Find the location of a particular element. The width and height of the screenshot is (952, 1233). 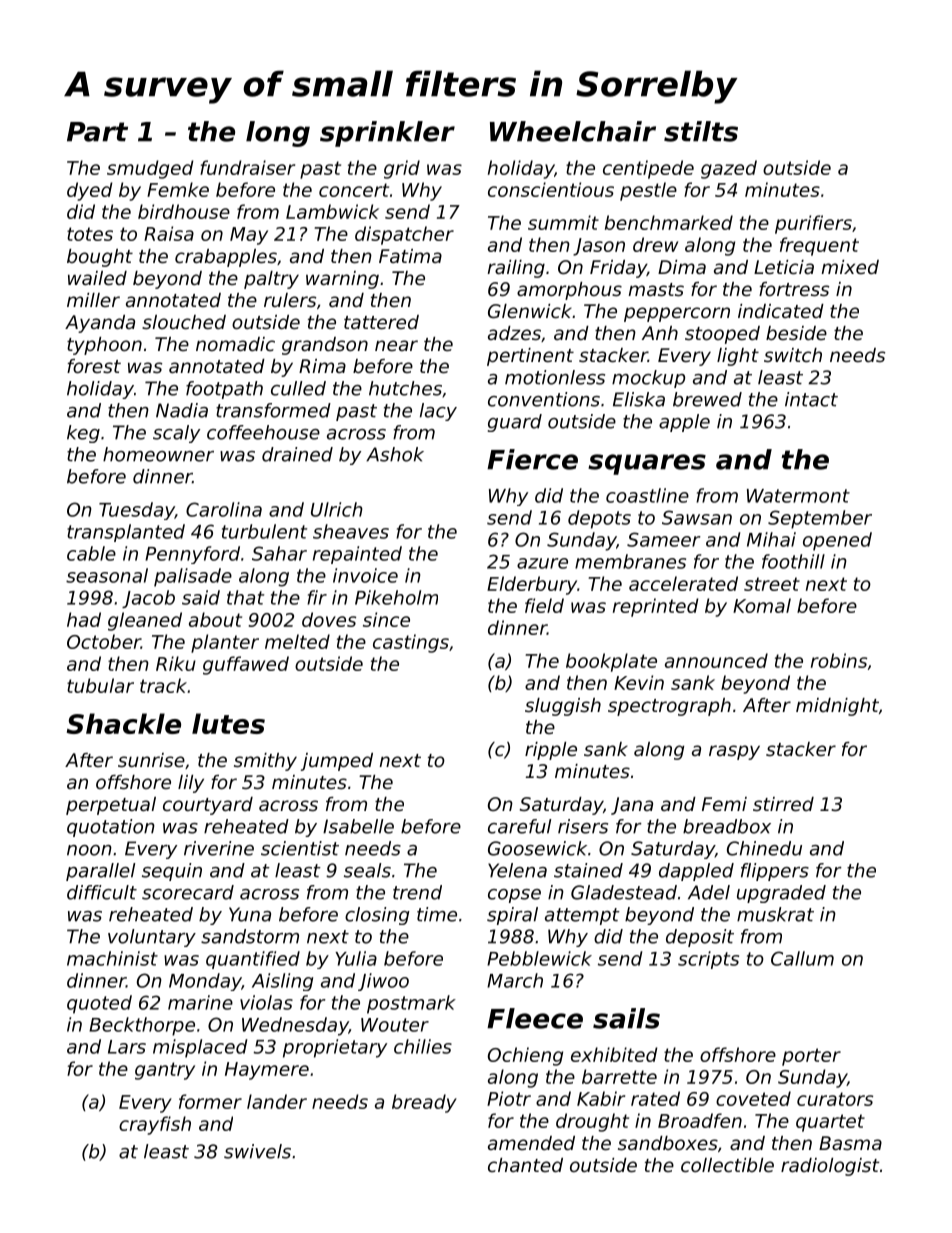

reprinted is located at coordinates (656, 607).
